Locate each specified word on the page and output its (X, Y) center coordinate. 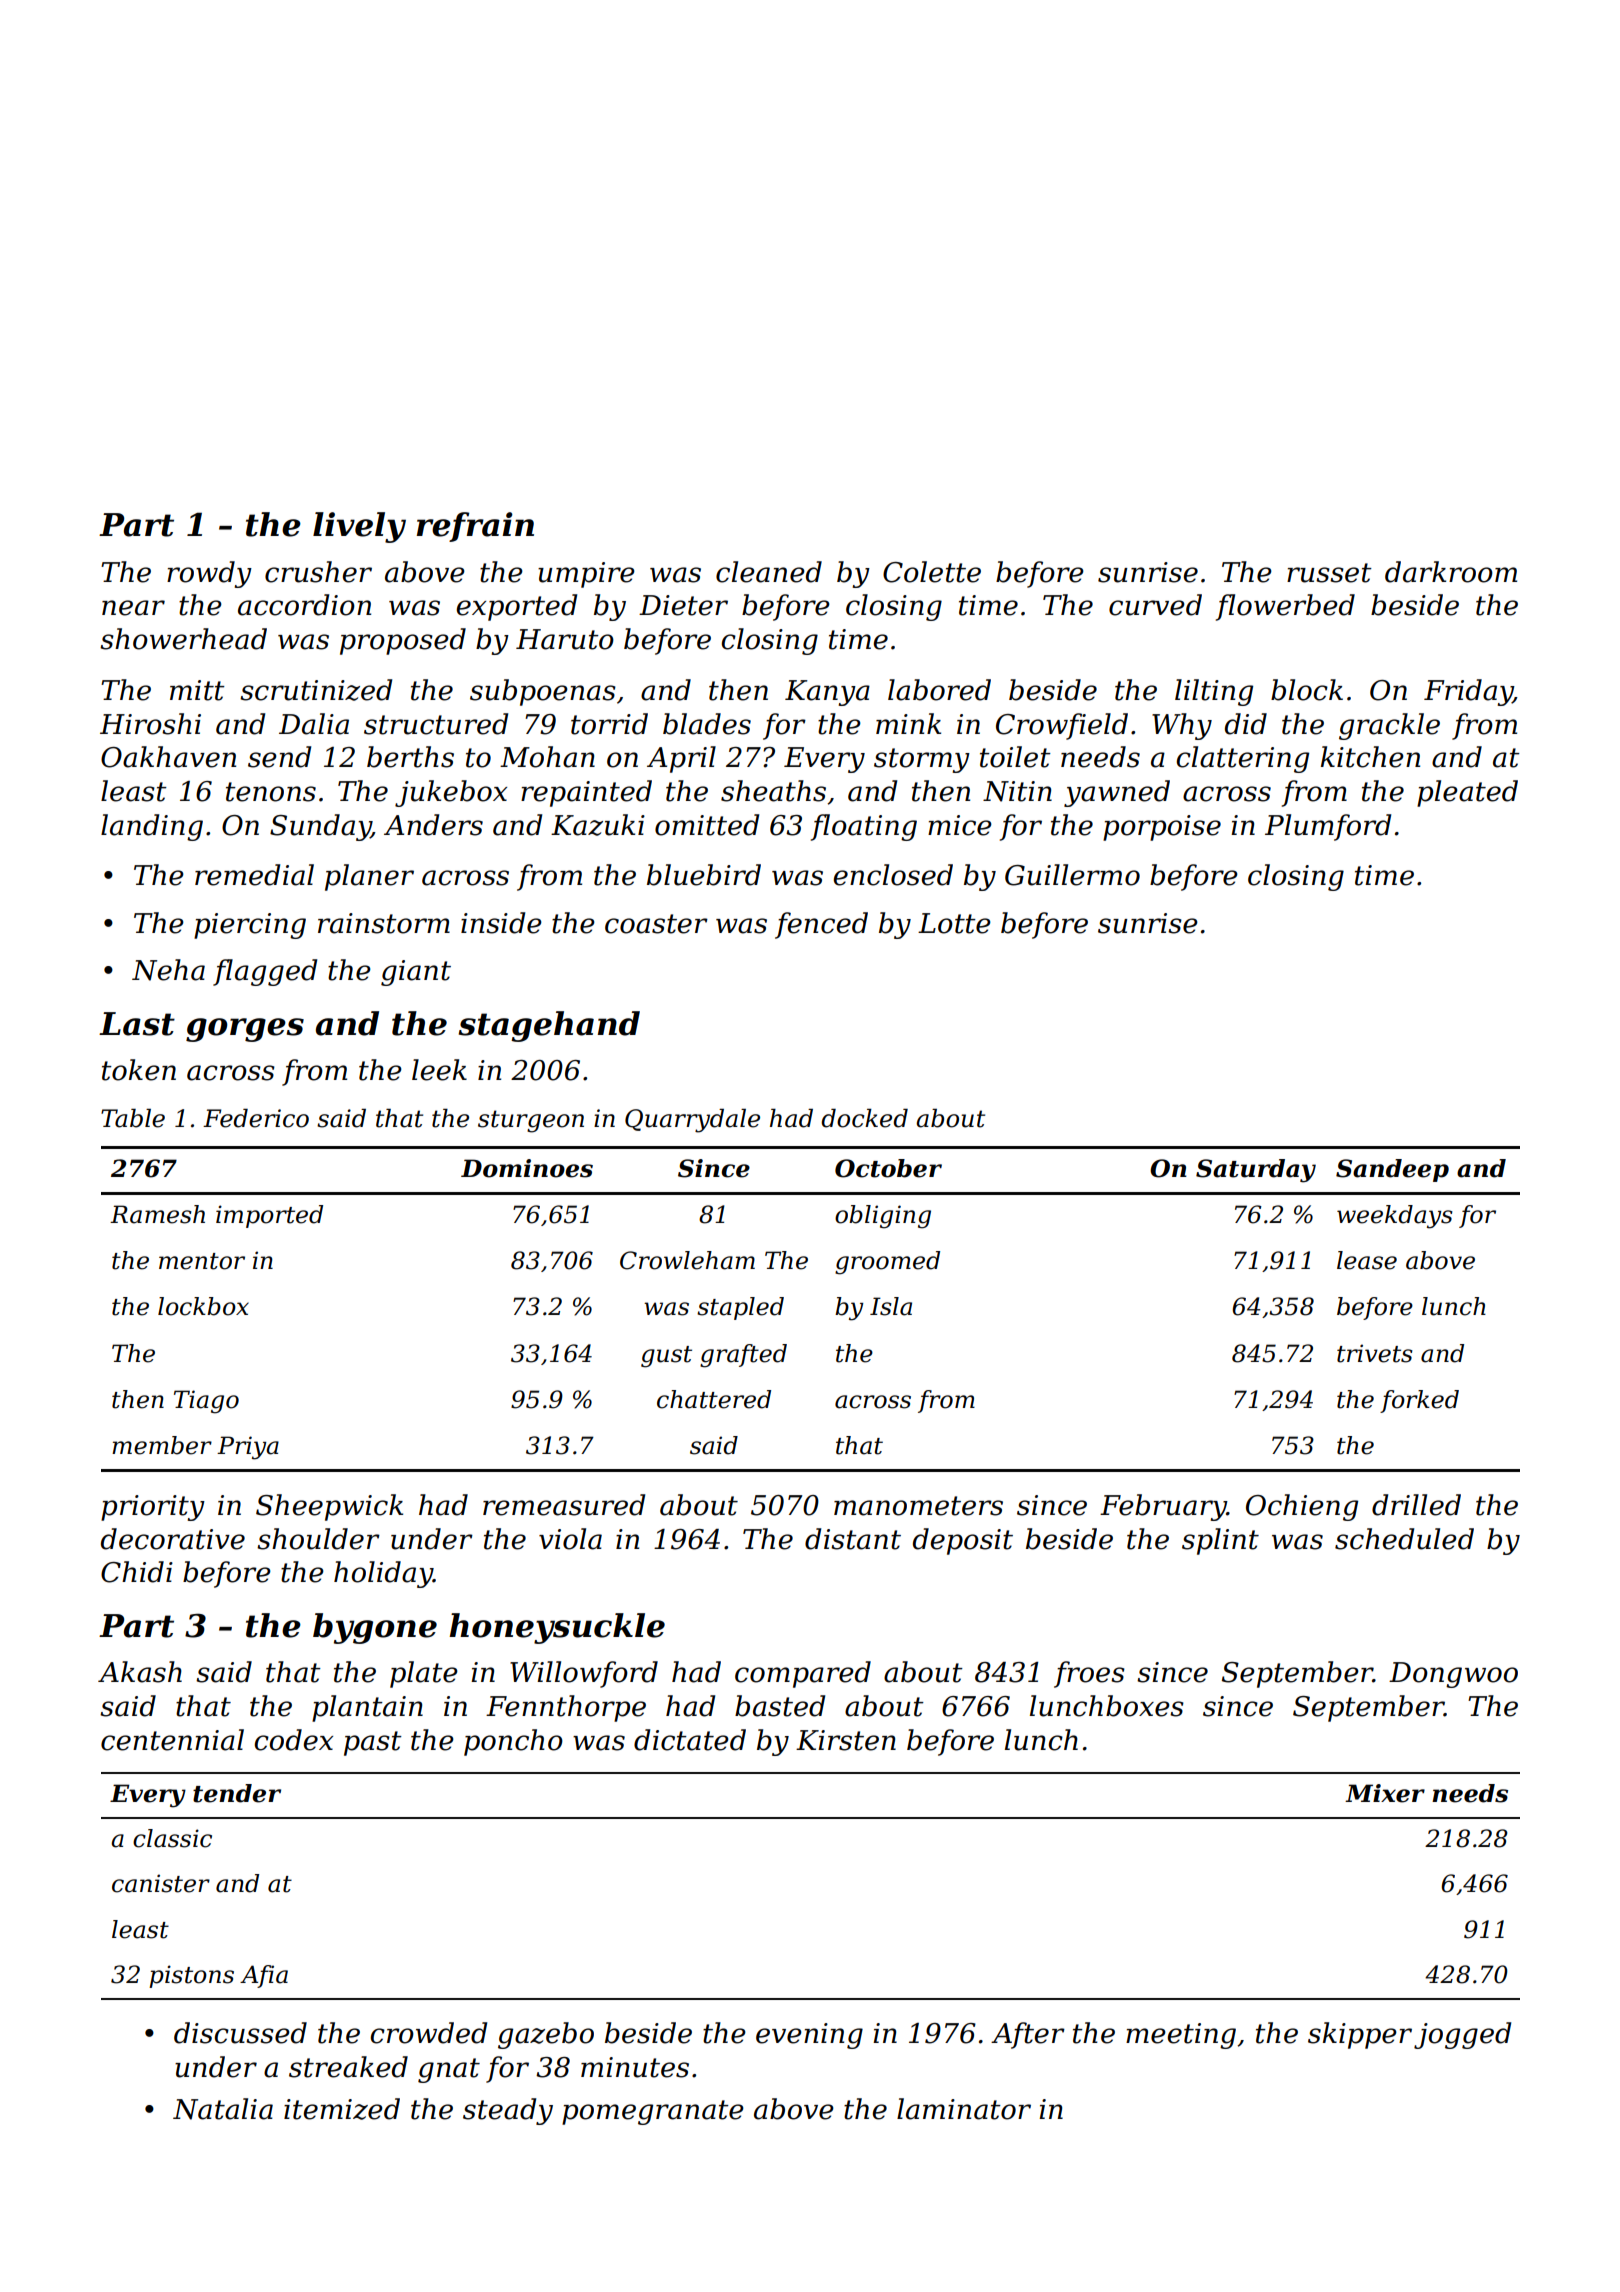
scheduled (1404, 1539)
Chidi (137, 1572)
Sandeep (1392, 1170)
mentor (202, 1261)
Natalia (223, 2109)
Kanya (827, 693)
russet (1329, 573)
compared (803, 1674)
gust (666, 1357)
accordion (304, 605)
